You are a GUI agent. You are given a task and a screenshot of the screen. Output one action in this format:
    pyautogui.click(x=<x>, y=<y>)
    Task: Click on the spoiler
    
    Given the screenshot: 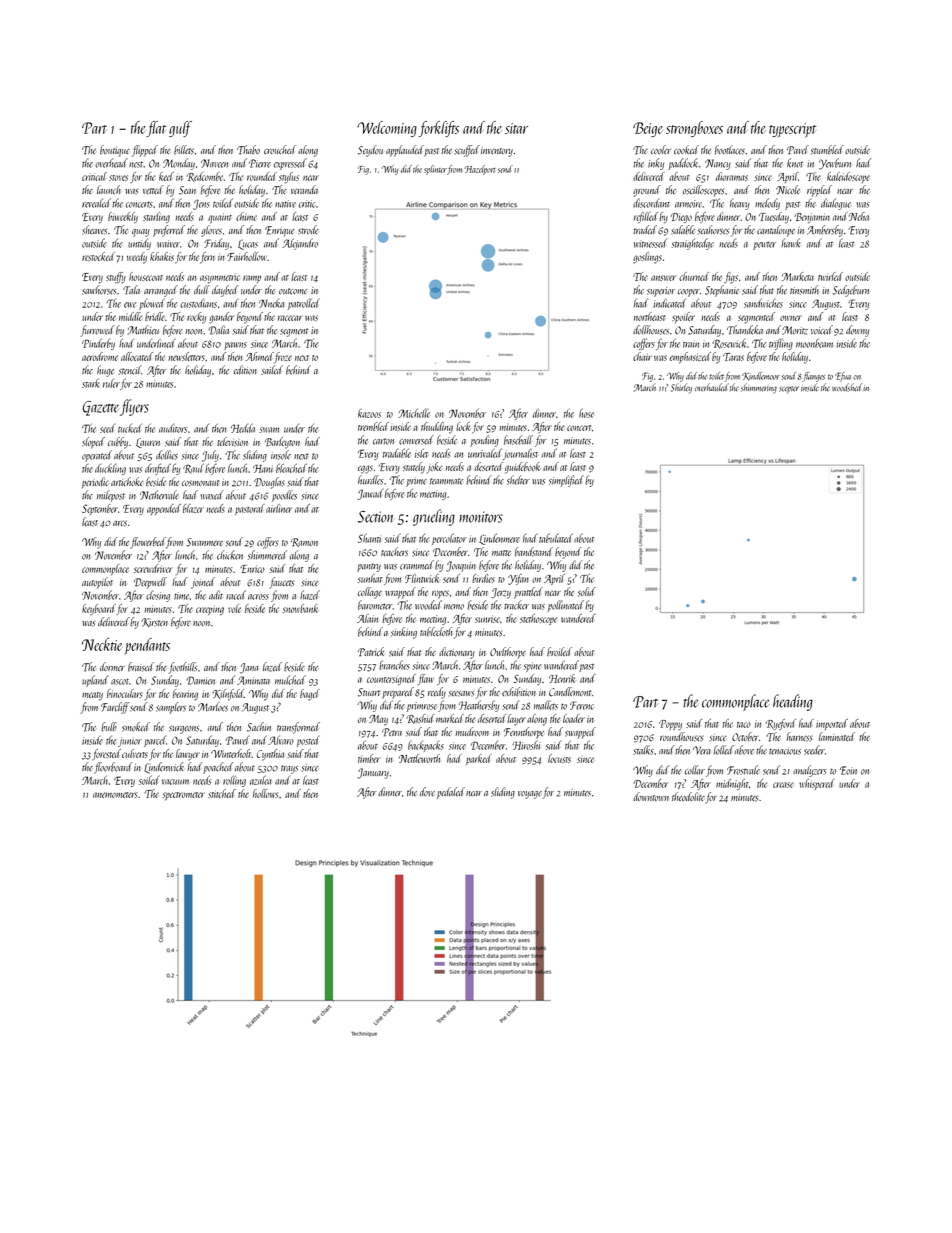 What is the action you would take?
    pyautogui.click(x=683, y=317)
